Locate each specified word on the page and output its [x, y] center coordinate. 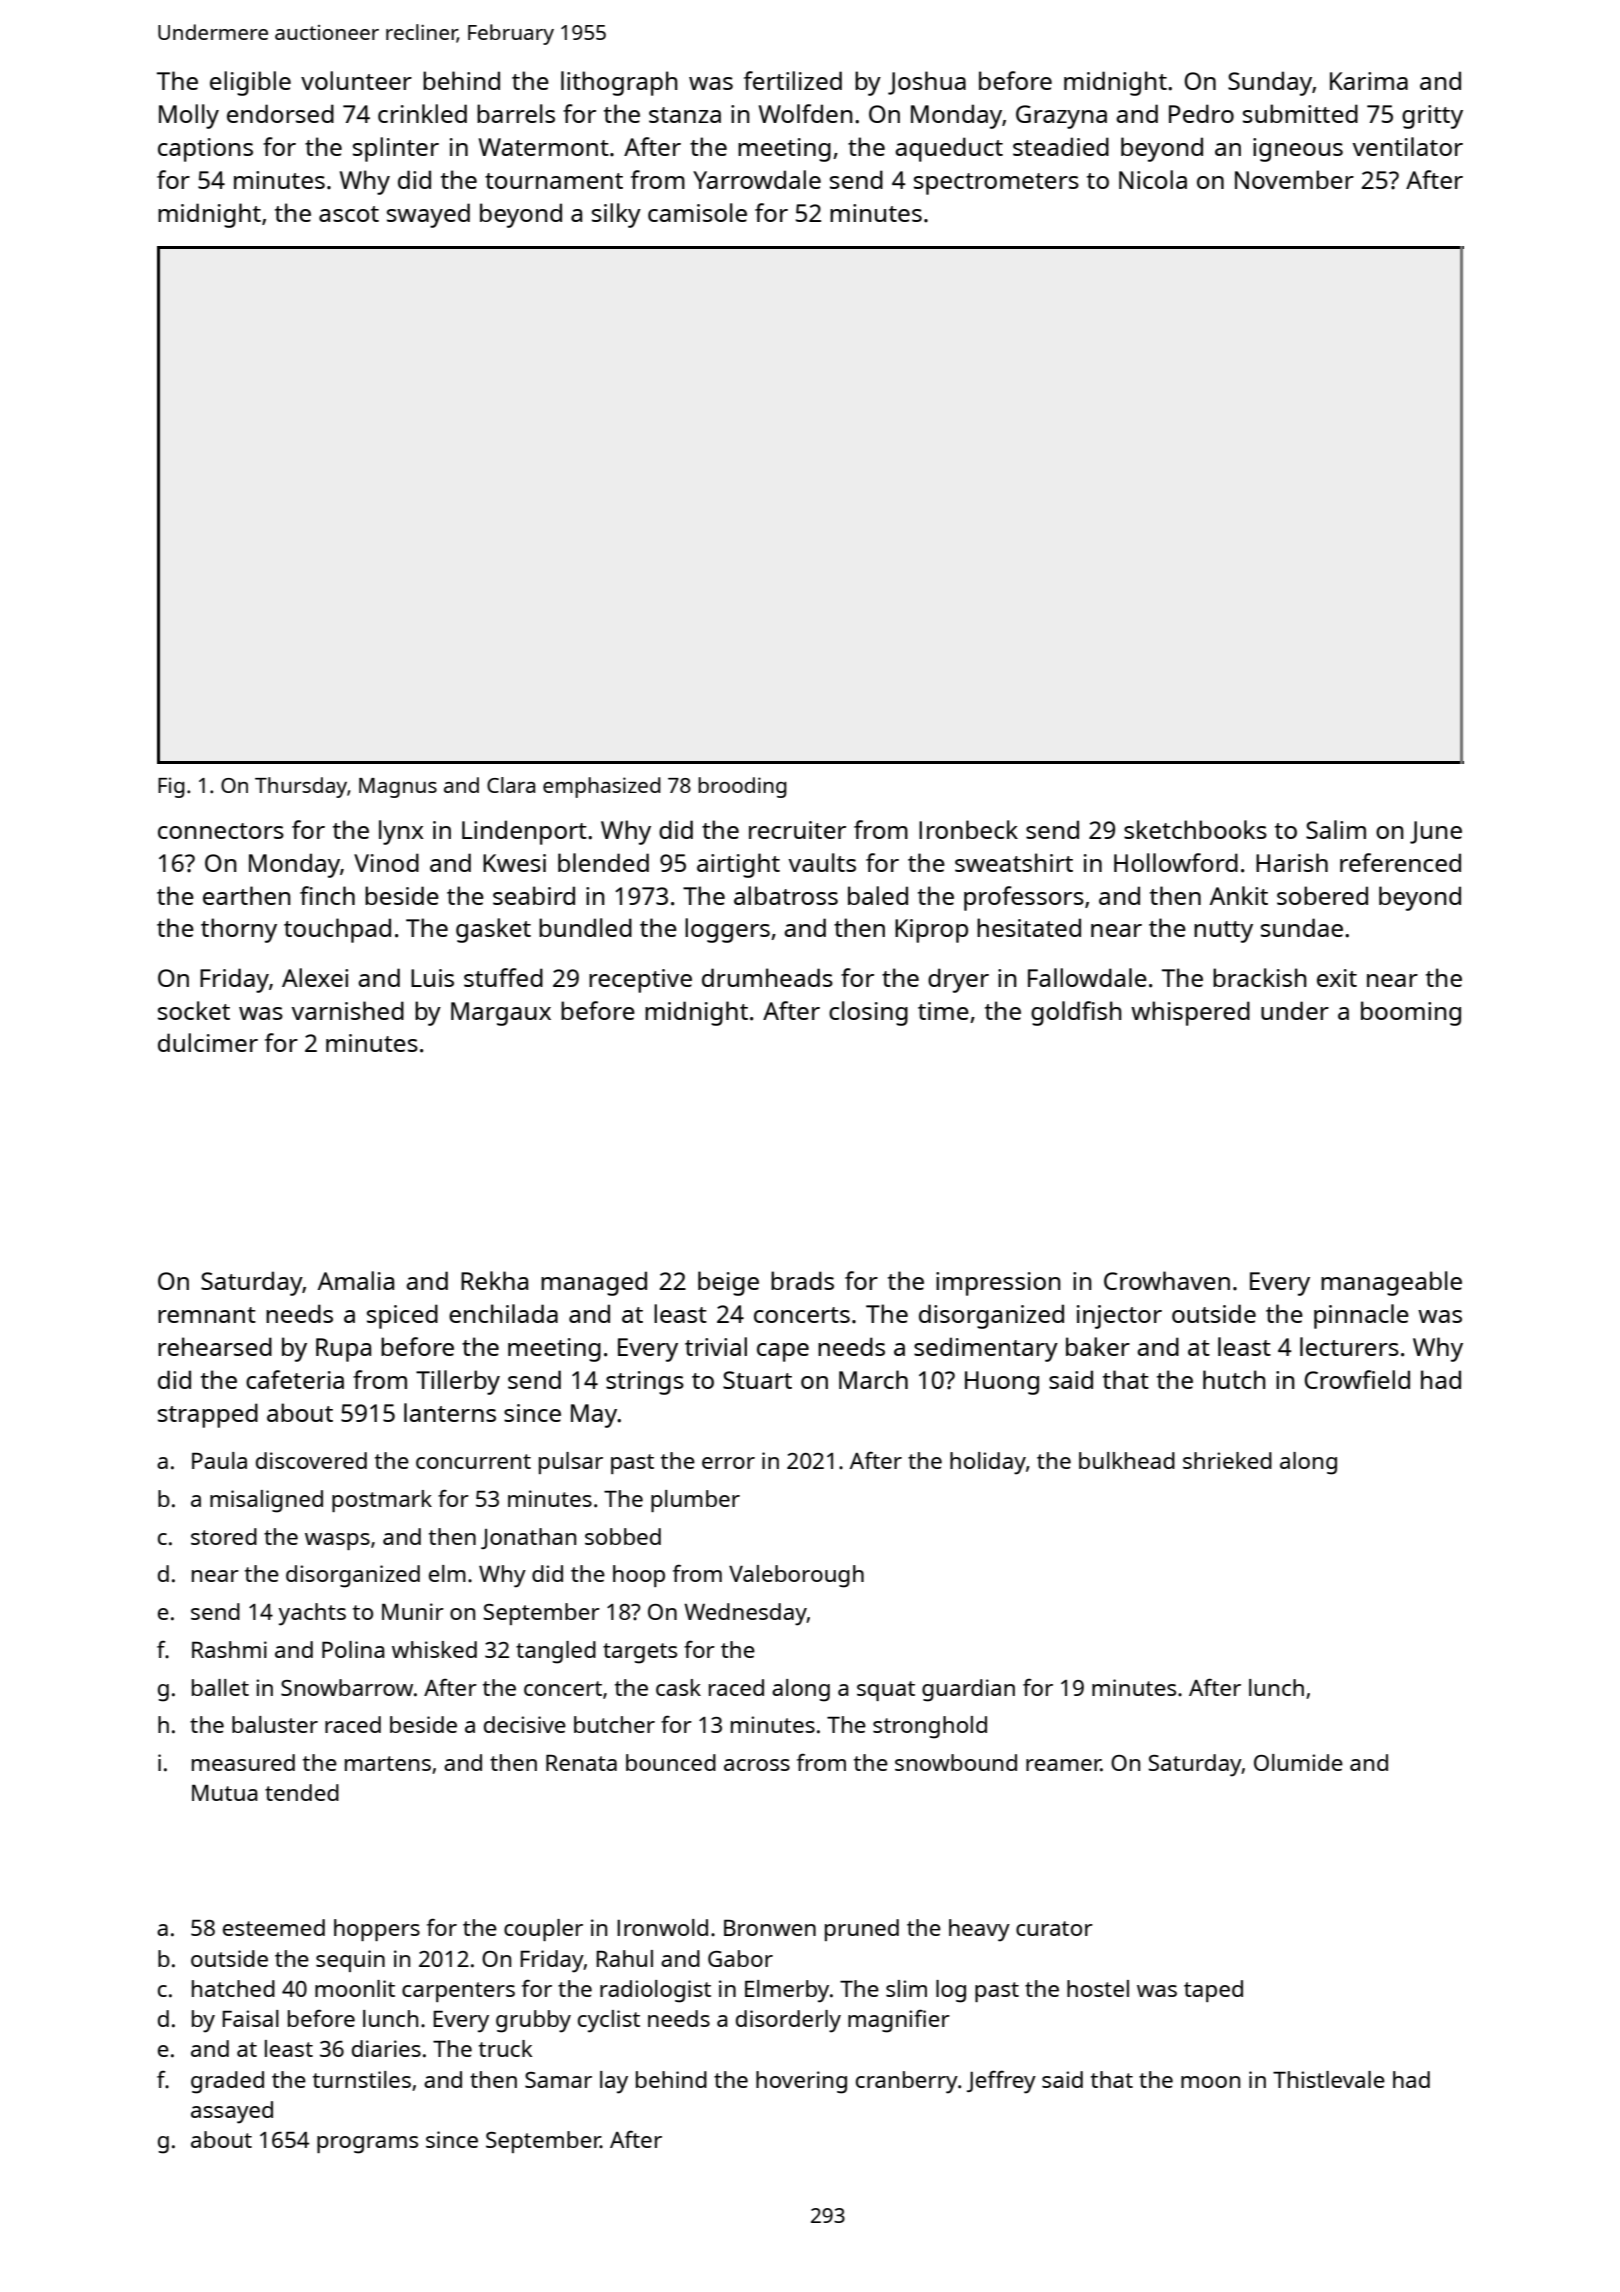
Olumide [1298, 1762]
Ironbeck [968, 829]
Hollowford [1176, 862]
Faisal [251, 2018]
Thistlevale [1329, 2079]
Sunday [1270, 83]
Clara [511, 785]
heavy [979, 1930]
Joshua [927, 83]
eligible [250, 83]
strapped [208, 1415]
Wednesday [745, 1614]
